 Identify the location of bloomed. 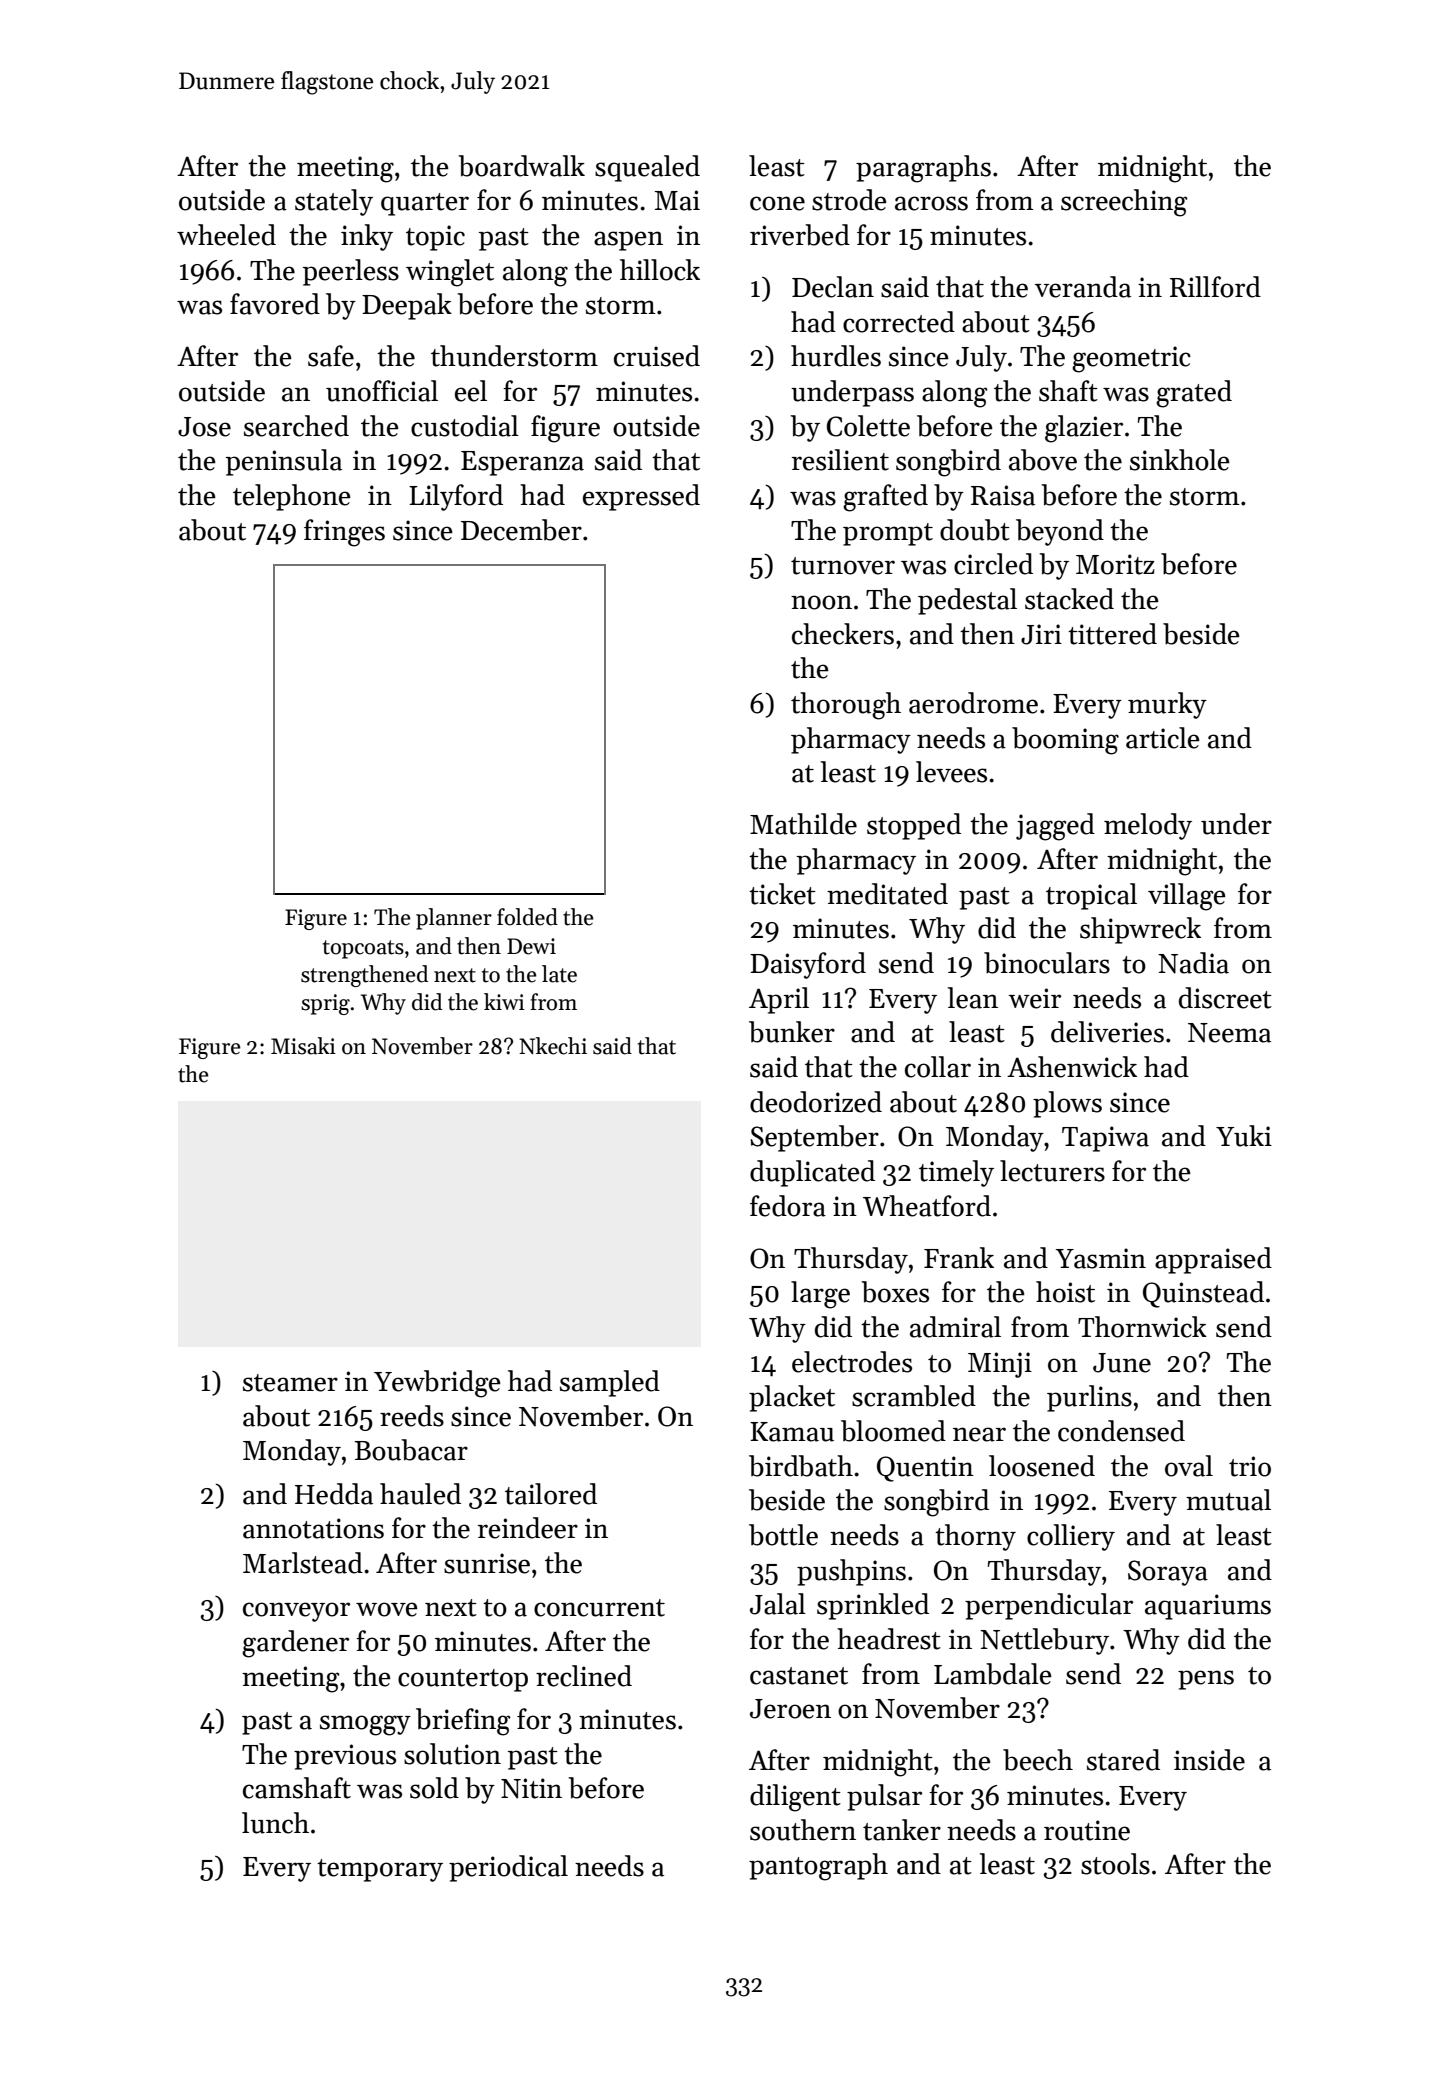
(893, 1431).
